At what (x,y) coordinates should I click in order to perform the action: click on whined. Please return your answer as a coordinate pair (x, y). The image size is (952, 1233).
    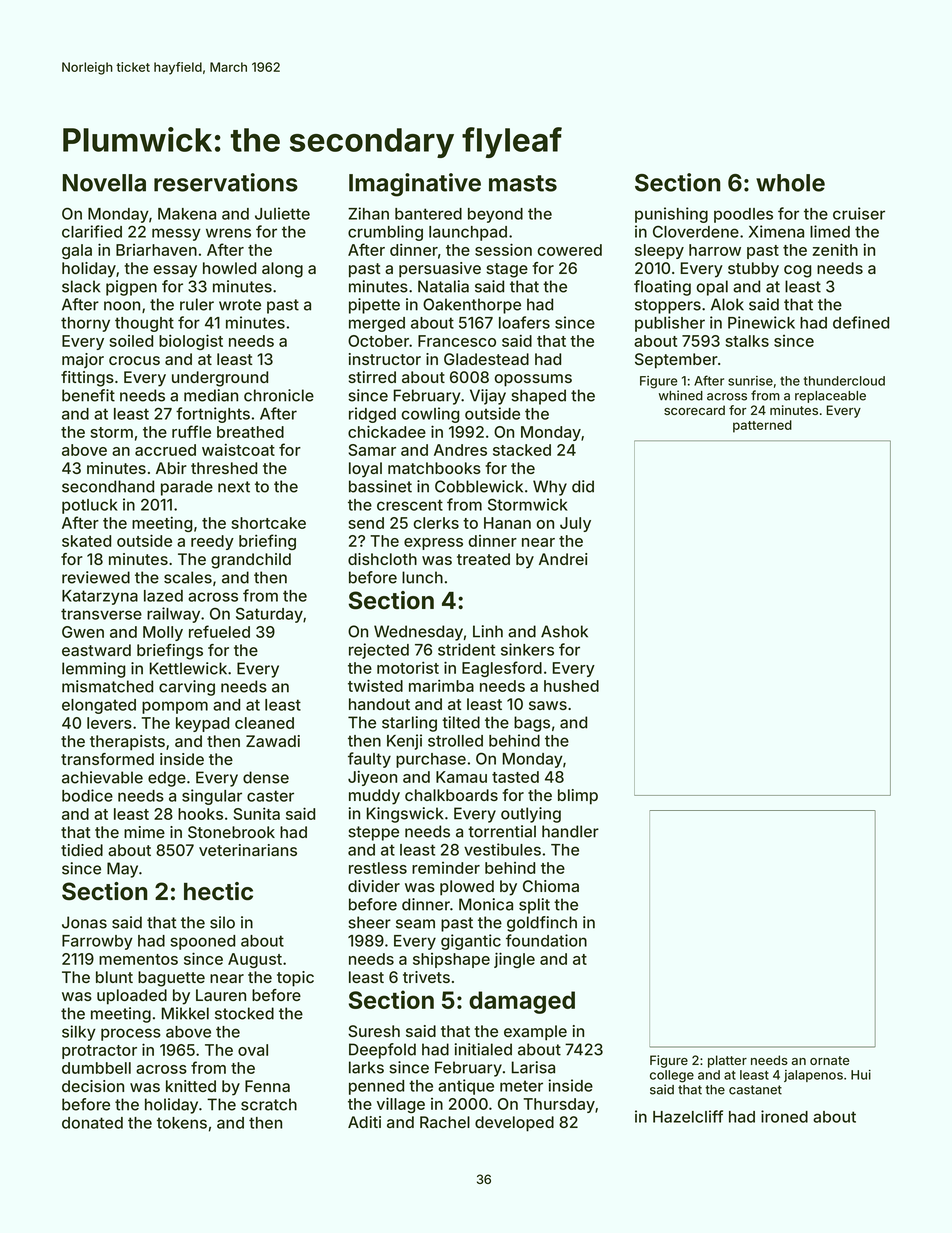
    Looking at the image, I should click on (681, 395).
